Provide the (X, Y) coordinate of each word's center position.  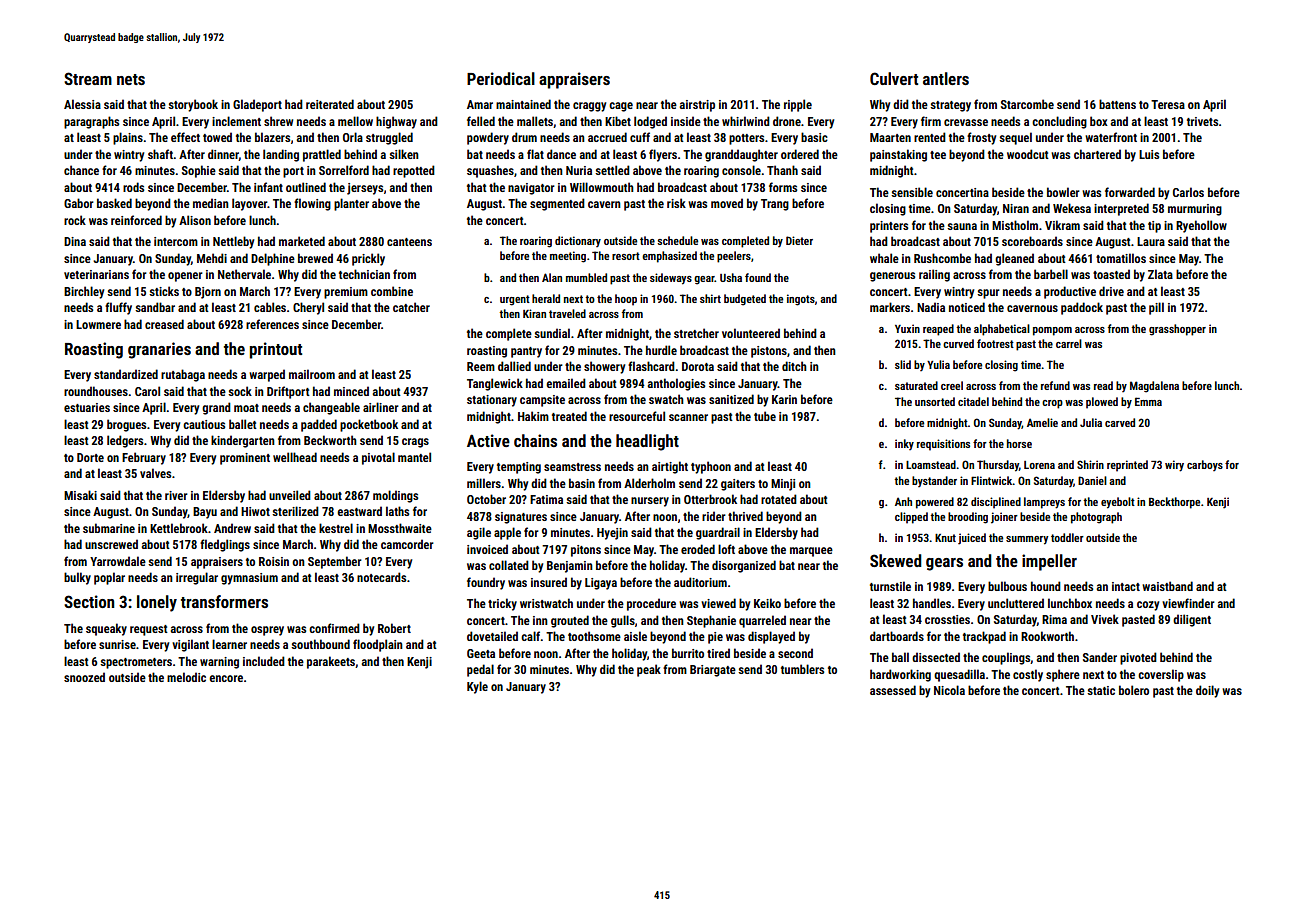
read (1103, 385)
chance (81, 170)
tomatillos (1121, 258)
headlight (647, 442)
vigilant (190, 645)
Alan (552, 277)
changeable (331, 408)
